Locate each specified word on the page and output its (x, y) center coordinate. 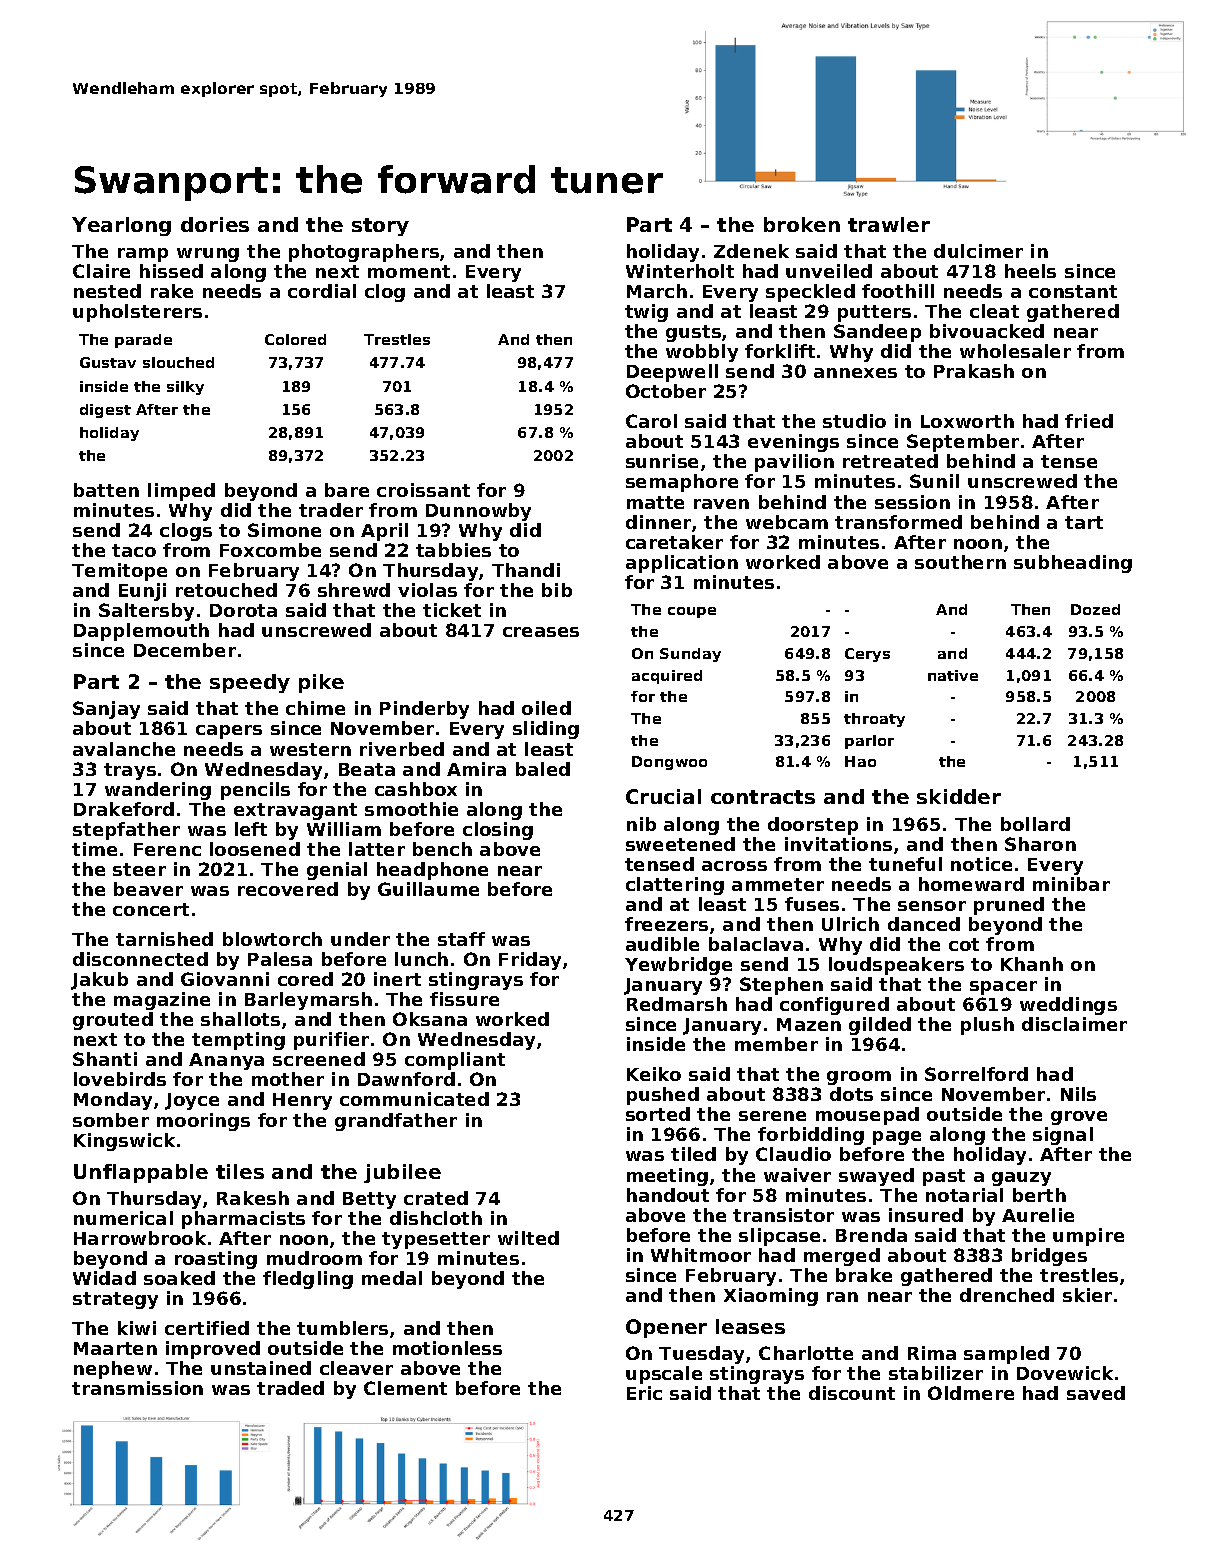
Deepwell (672, 373)
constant (1073, 291)
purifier (331, 1041)
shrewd (354, 590)
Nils (1078, 1094)
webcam (787, 522)
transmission (137, 1388)
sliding (546, 730)
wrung (208, 255)
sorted (658, 1114)
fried (1089, 421)
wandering (158, 791)
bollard (1035, 824)
